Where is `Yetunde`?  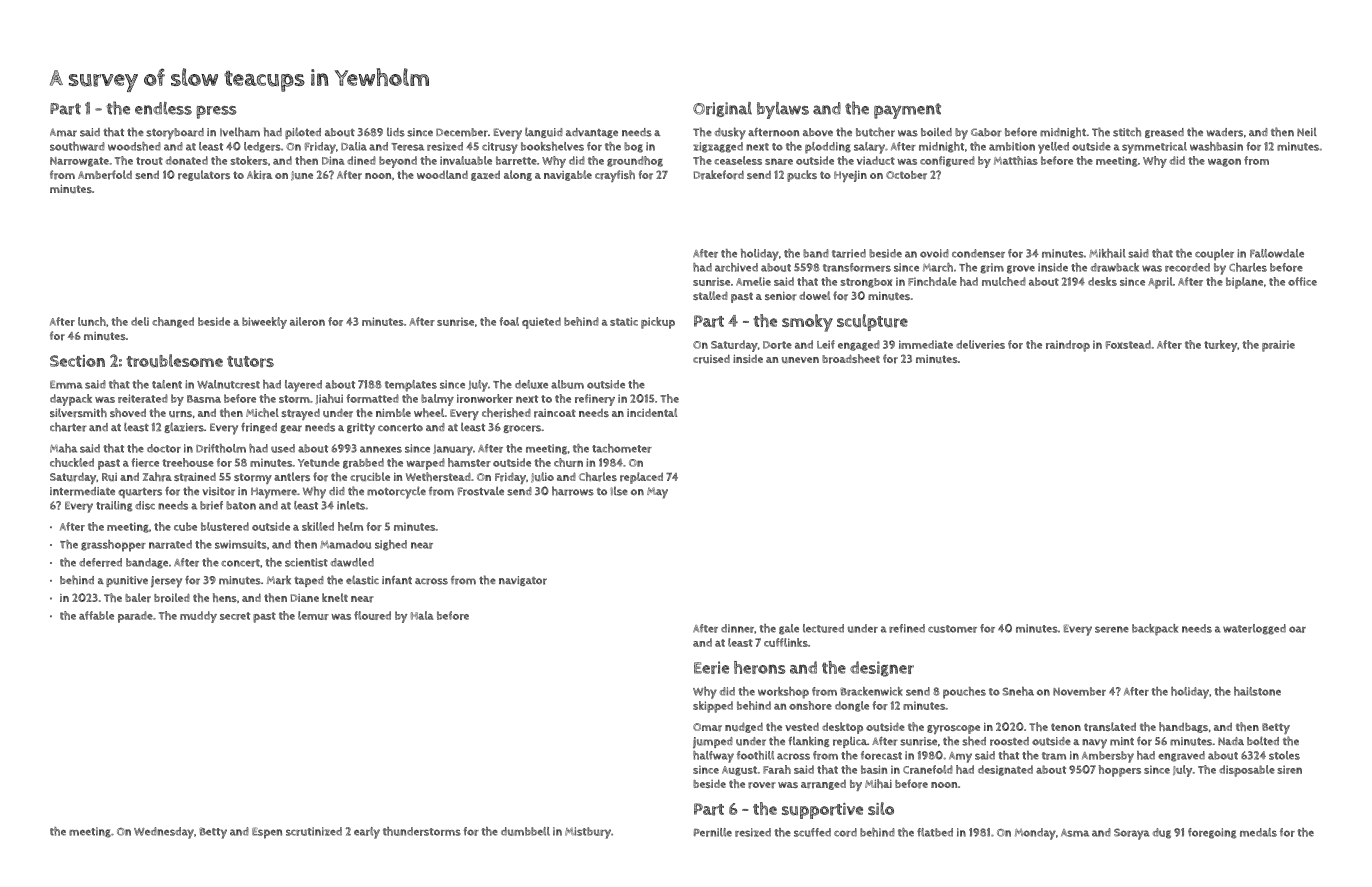 Yetunde is located at coordinates (319, 462).
